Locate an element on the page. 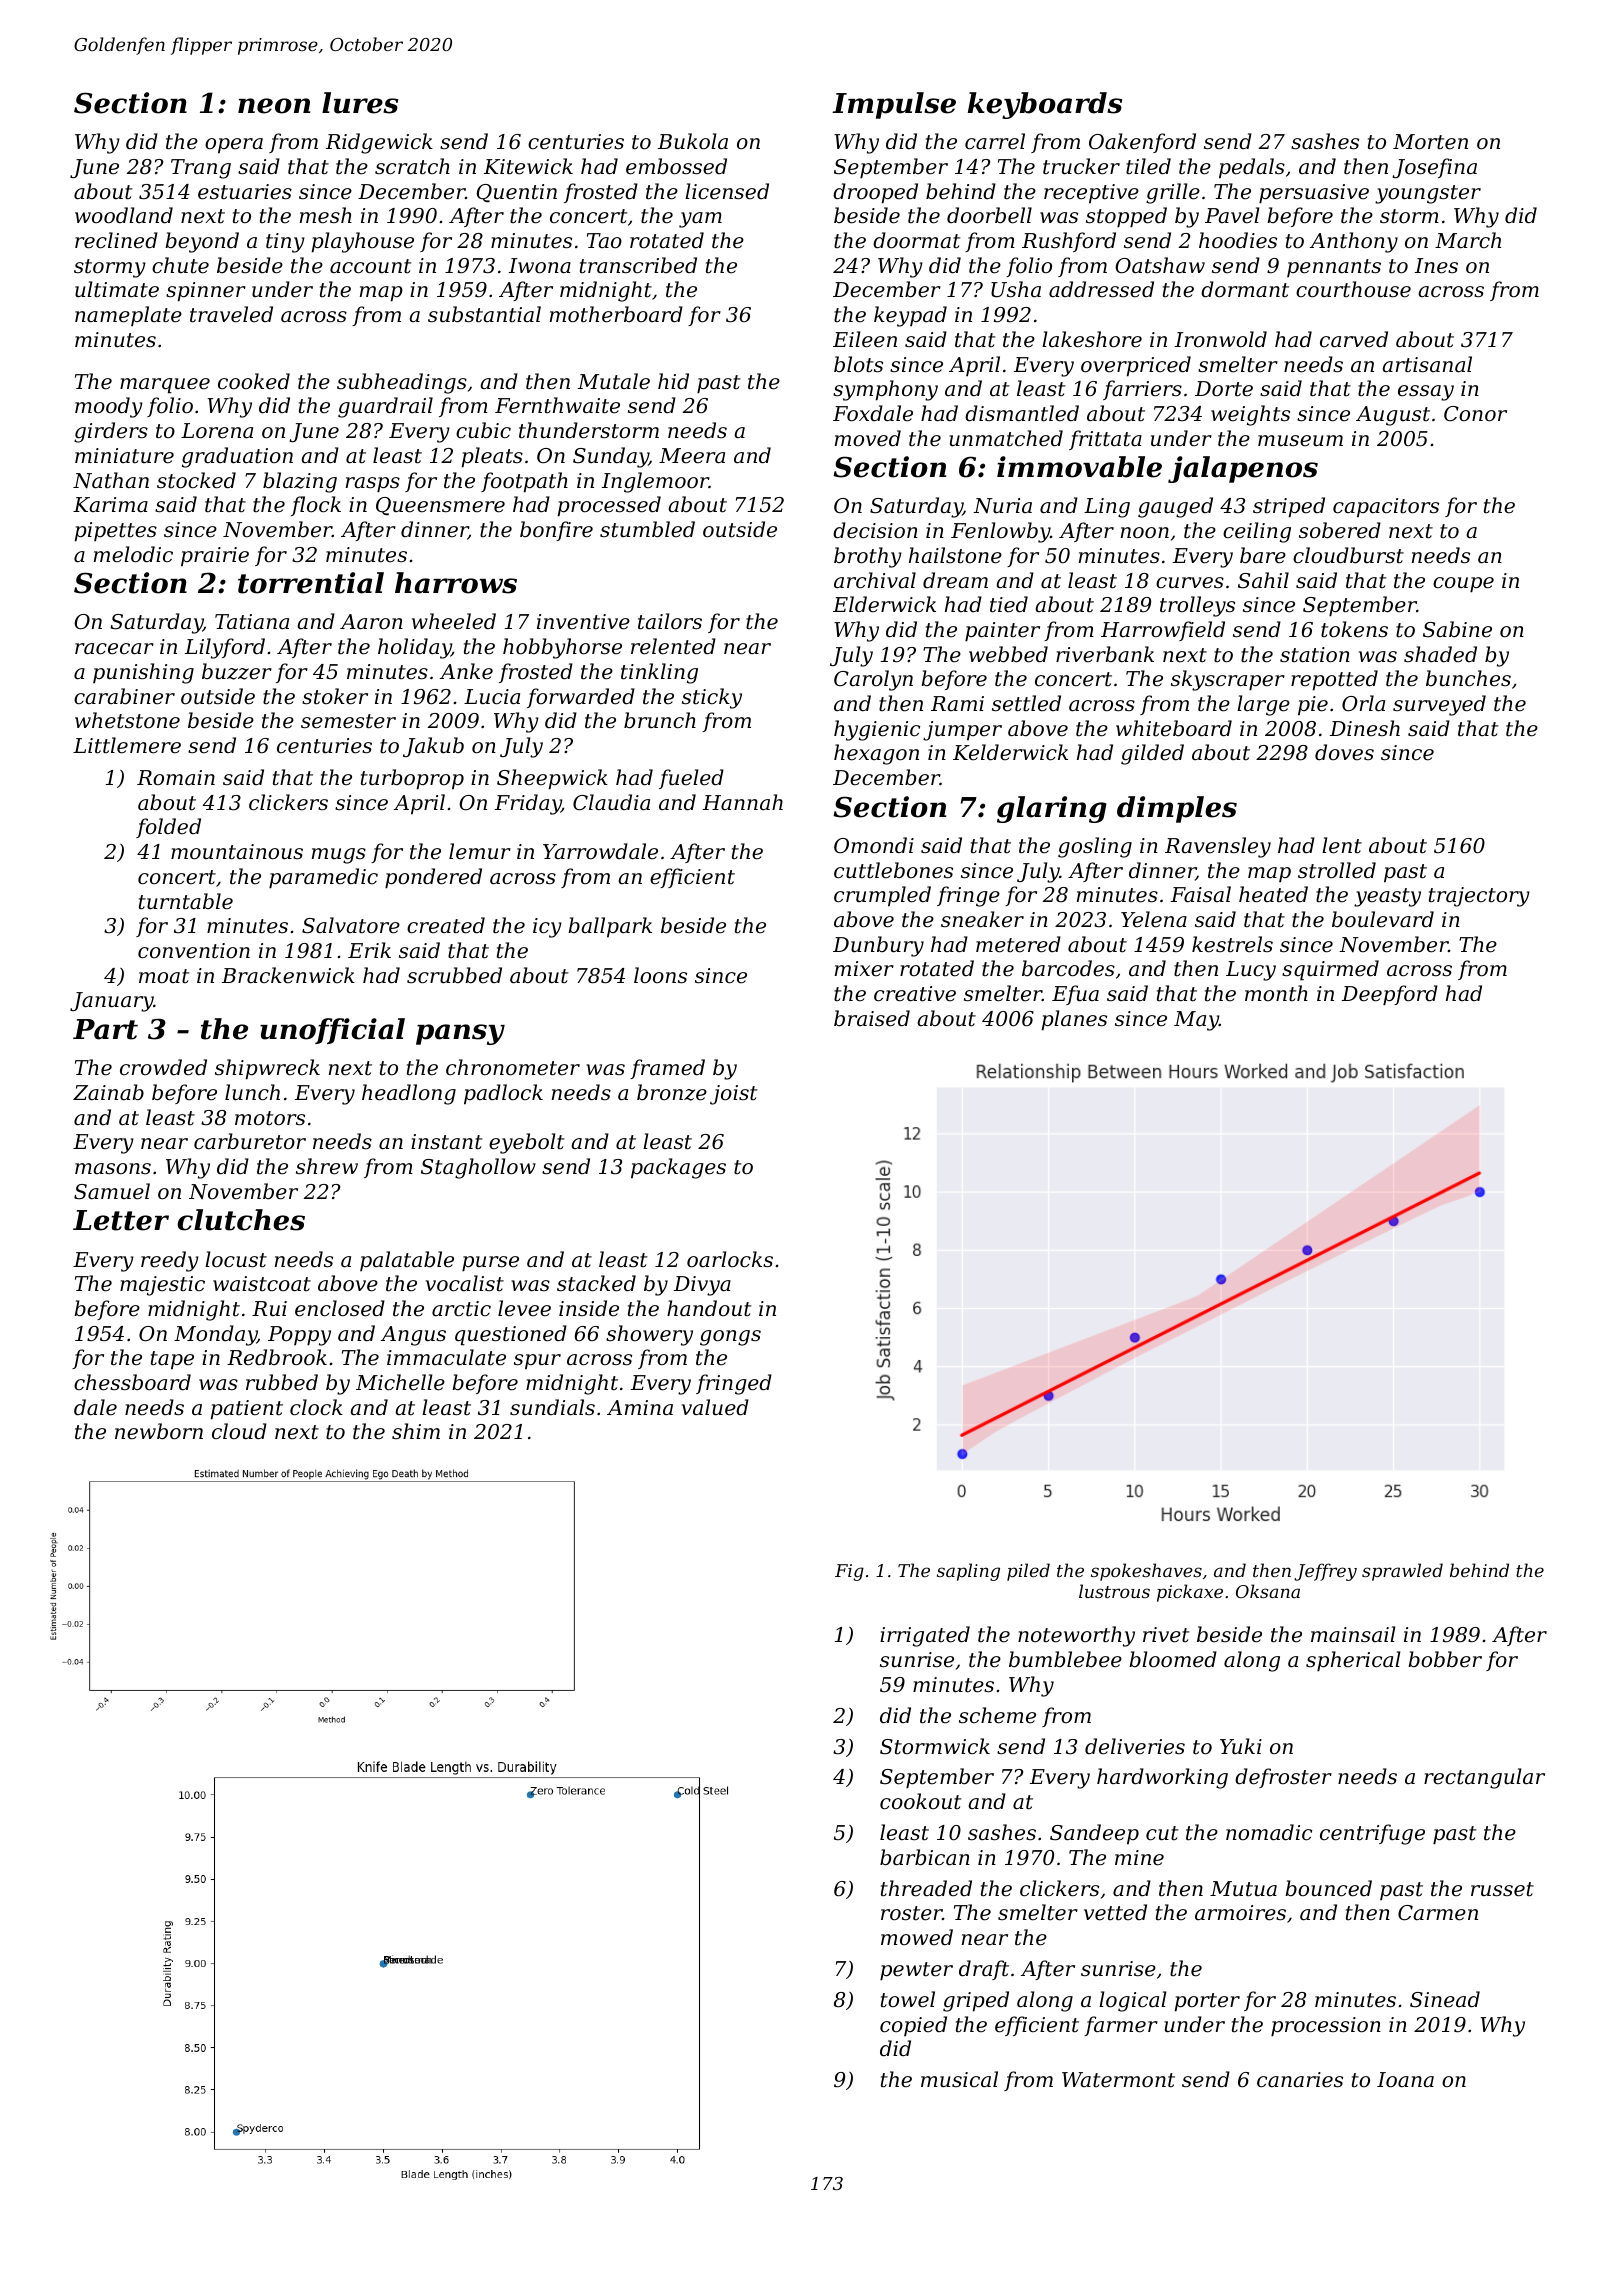 Image resolution: width=1620 pixels, height=2292 pixels. piled is located at coordinates (1028, 1572).
